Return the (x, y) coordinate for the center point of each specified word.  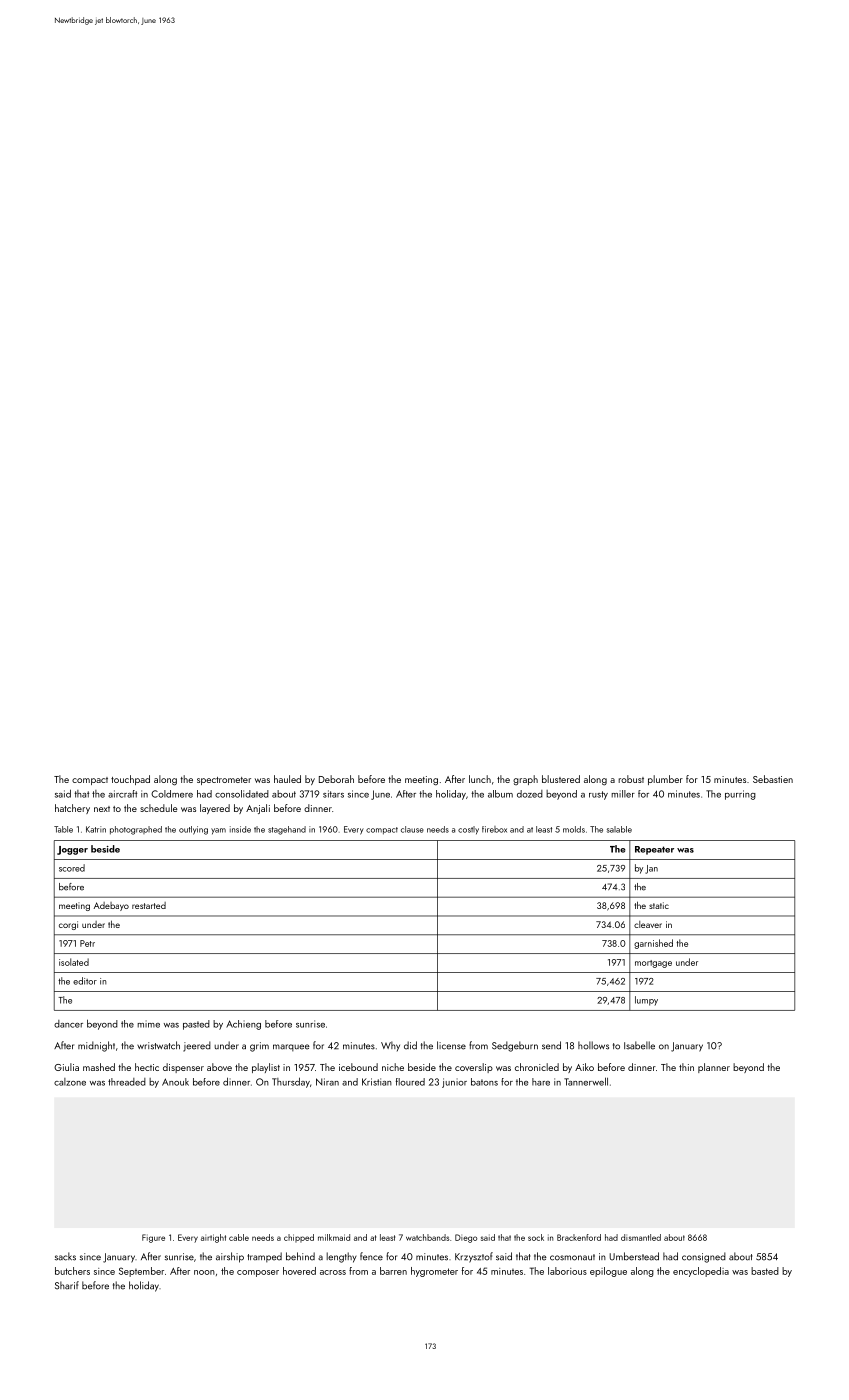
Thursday (291, 1082)
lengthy (341, 1257)
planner (714, 1068)
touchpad (130, 780)
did (410, 1045)
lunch (480, 779)
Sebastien (773, 779)
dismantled (641, 1237)
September (141, 1272)
